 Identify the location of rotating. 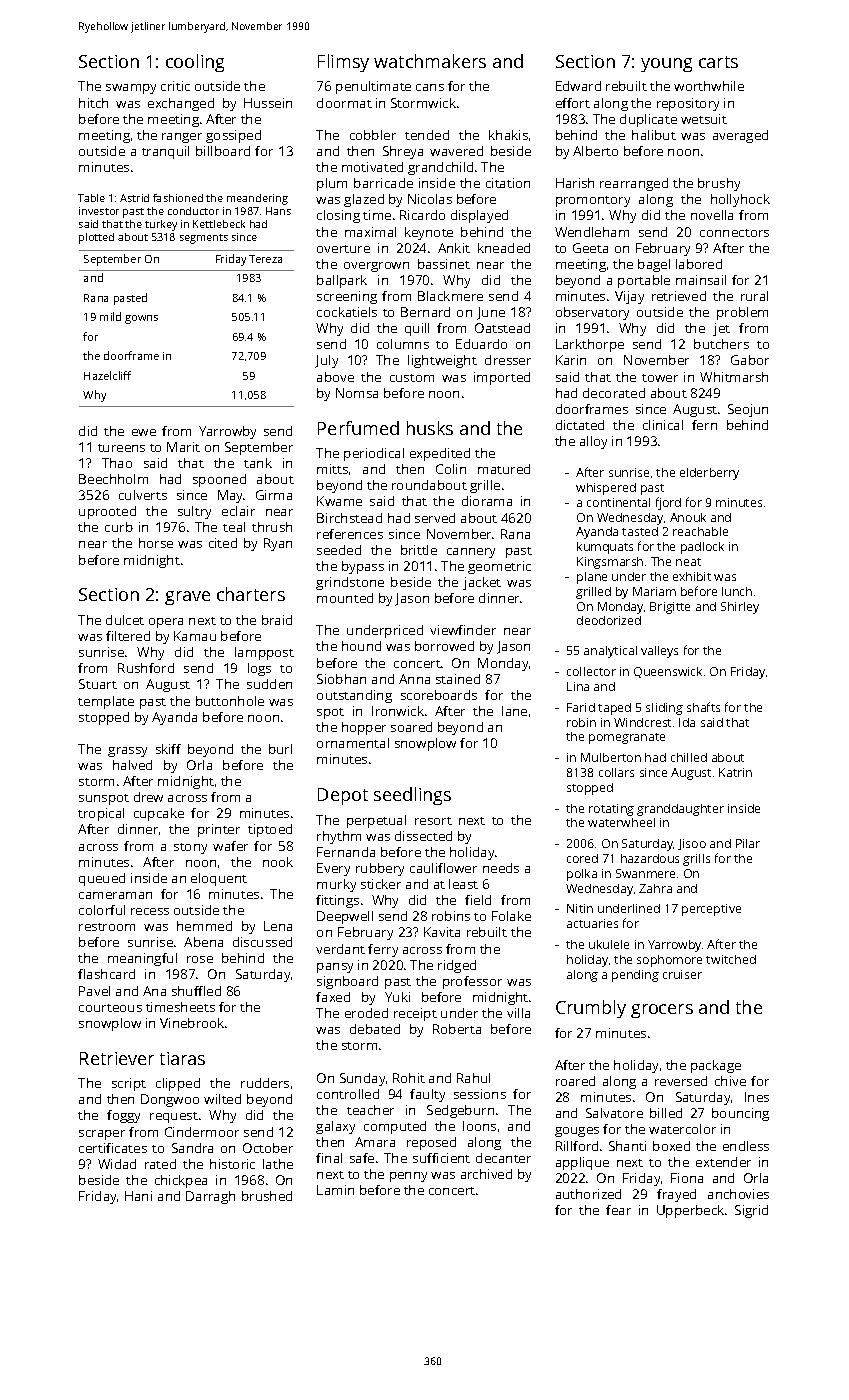
(611, 810).
